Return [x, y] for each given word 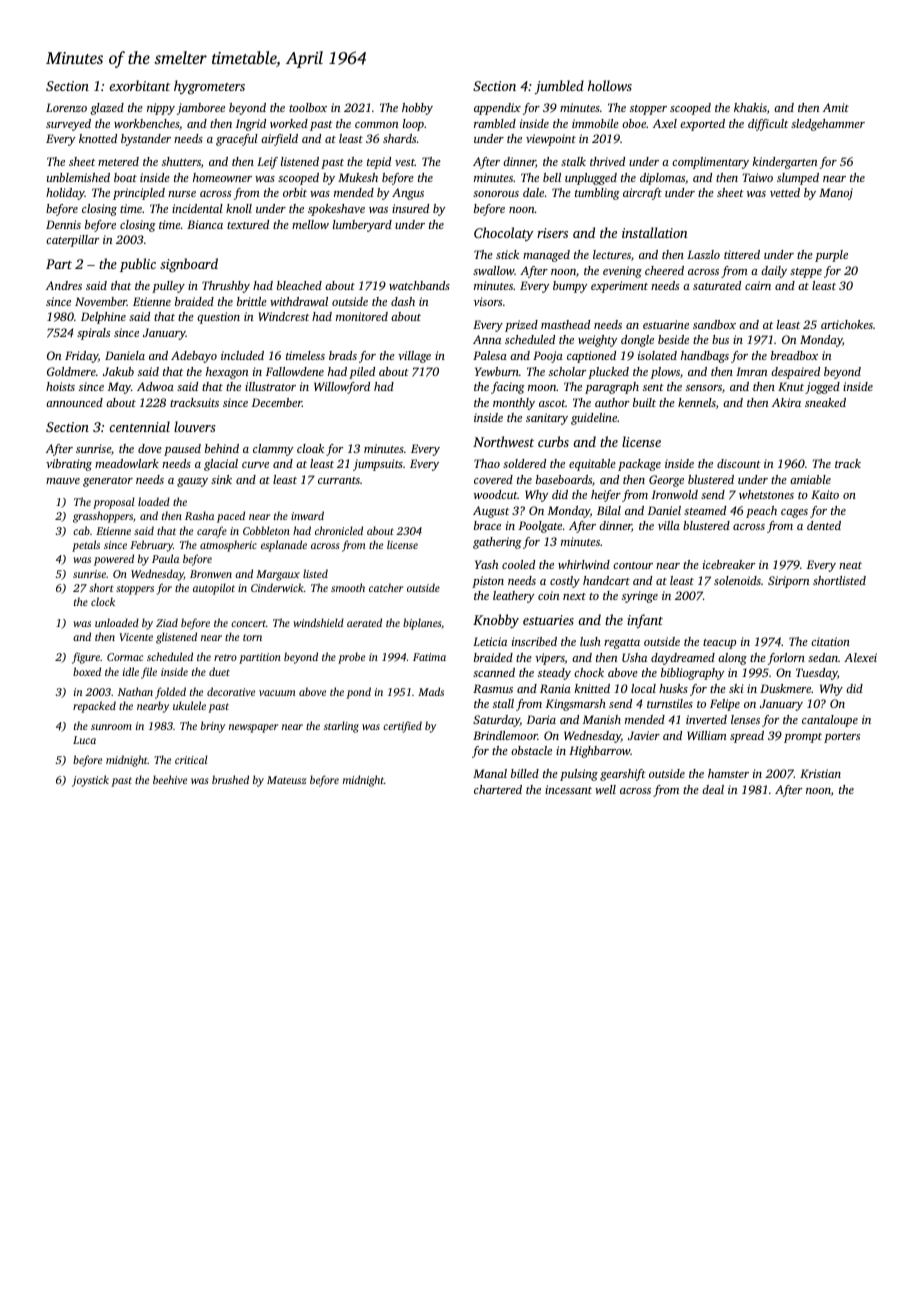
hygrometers [209, 87]
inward [307, 515]
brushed [230, 779]
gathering [497, 543]
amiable [810, 479]
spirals [93, 334]
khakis [750, 107]
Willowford [342, 388]
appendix [497, 109]
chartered [498, 789]
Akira [786, 402]
